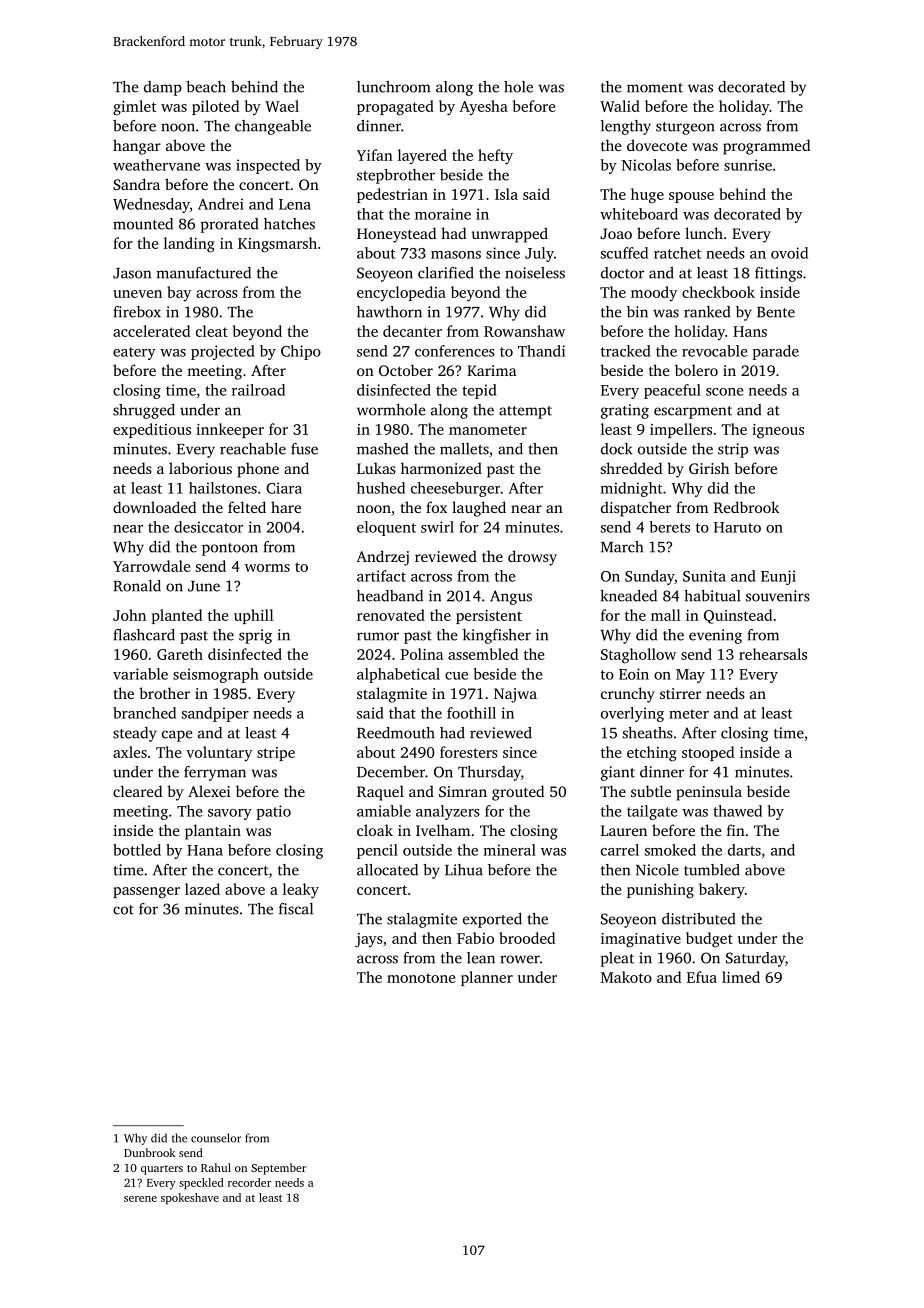 This document has width=924, height=1308. I want to click on Hans, so click(750, 331).
